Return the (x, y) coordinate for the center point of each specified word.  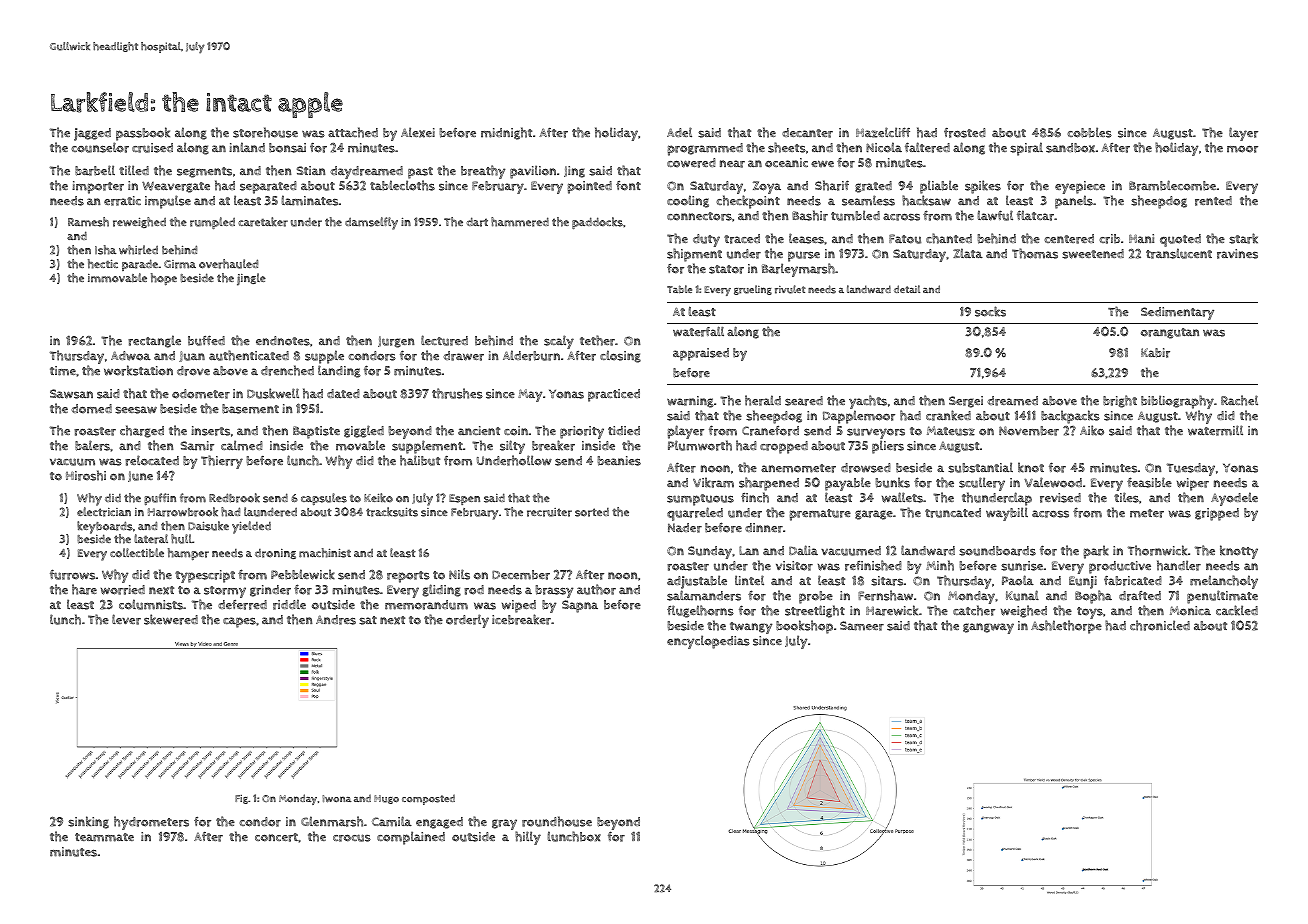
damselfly (371, 223)
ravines (1237, 254)
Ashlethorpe (1066, 627)
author (596, 589)
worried (123, 590)
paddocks (597, 223)
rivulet (790, 289)
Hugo (386, 799)
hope (164, 279)
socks (990, 311)
